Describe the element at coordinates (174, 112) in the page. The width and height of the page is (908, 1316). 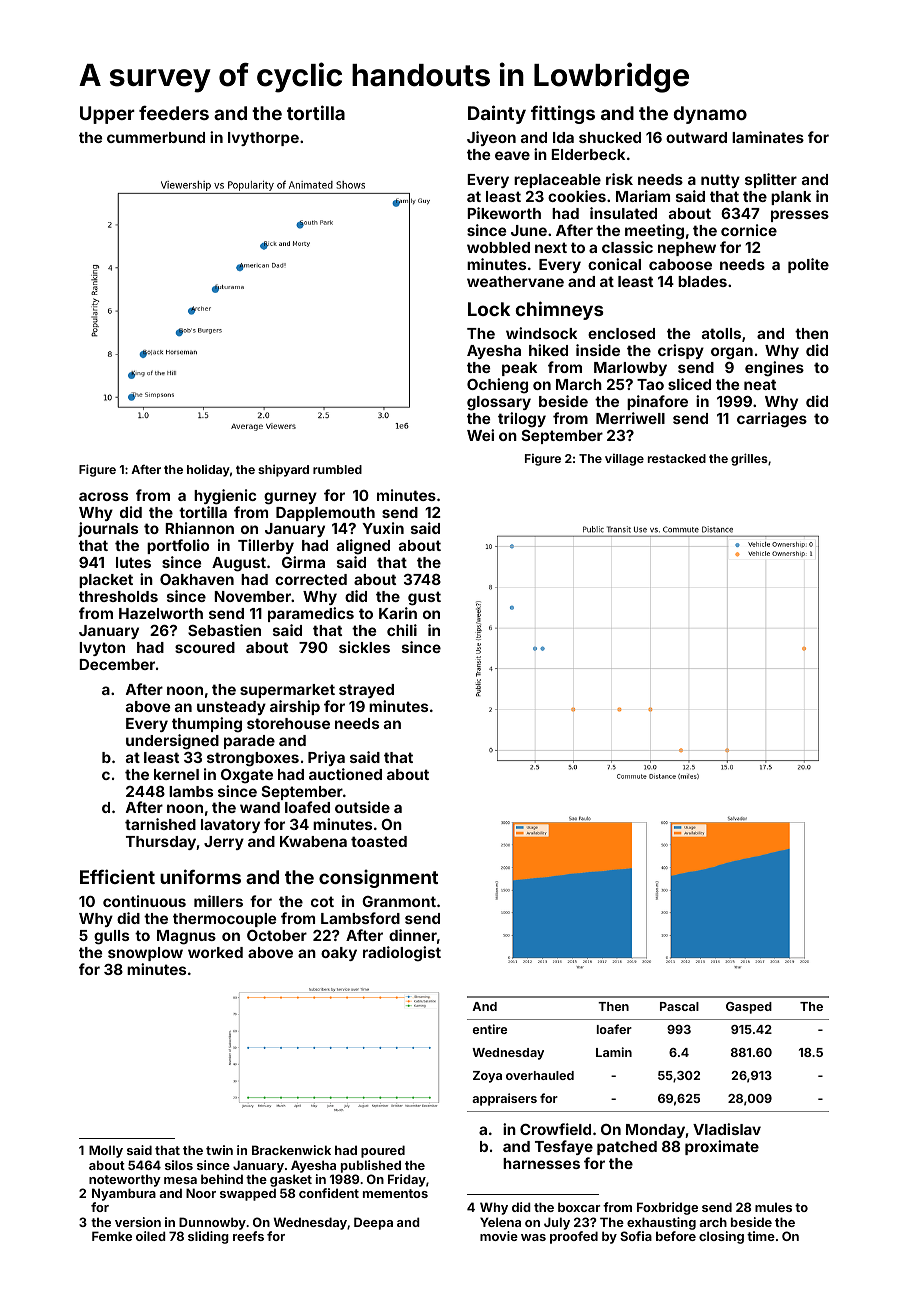
I see `feeders` at that location.
